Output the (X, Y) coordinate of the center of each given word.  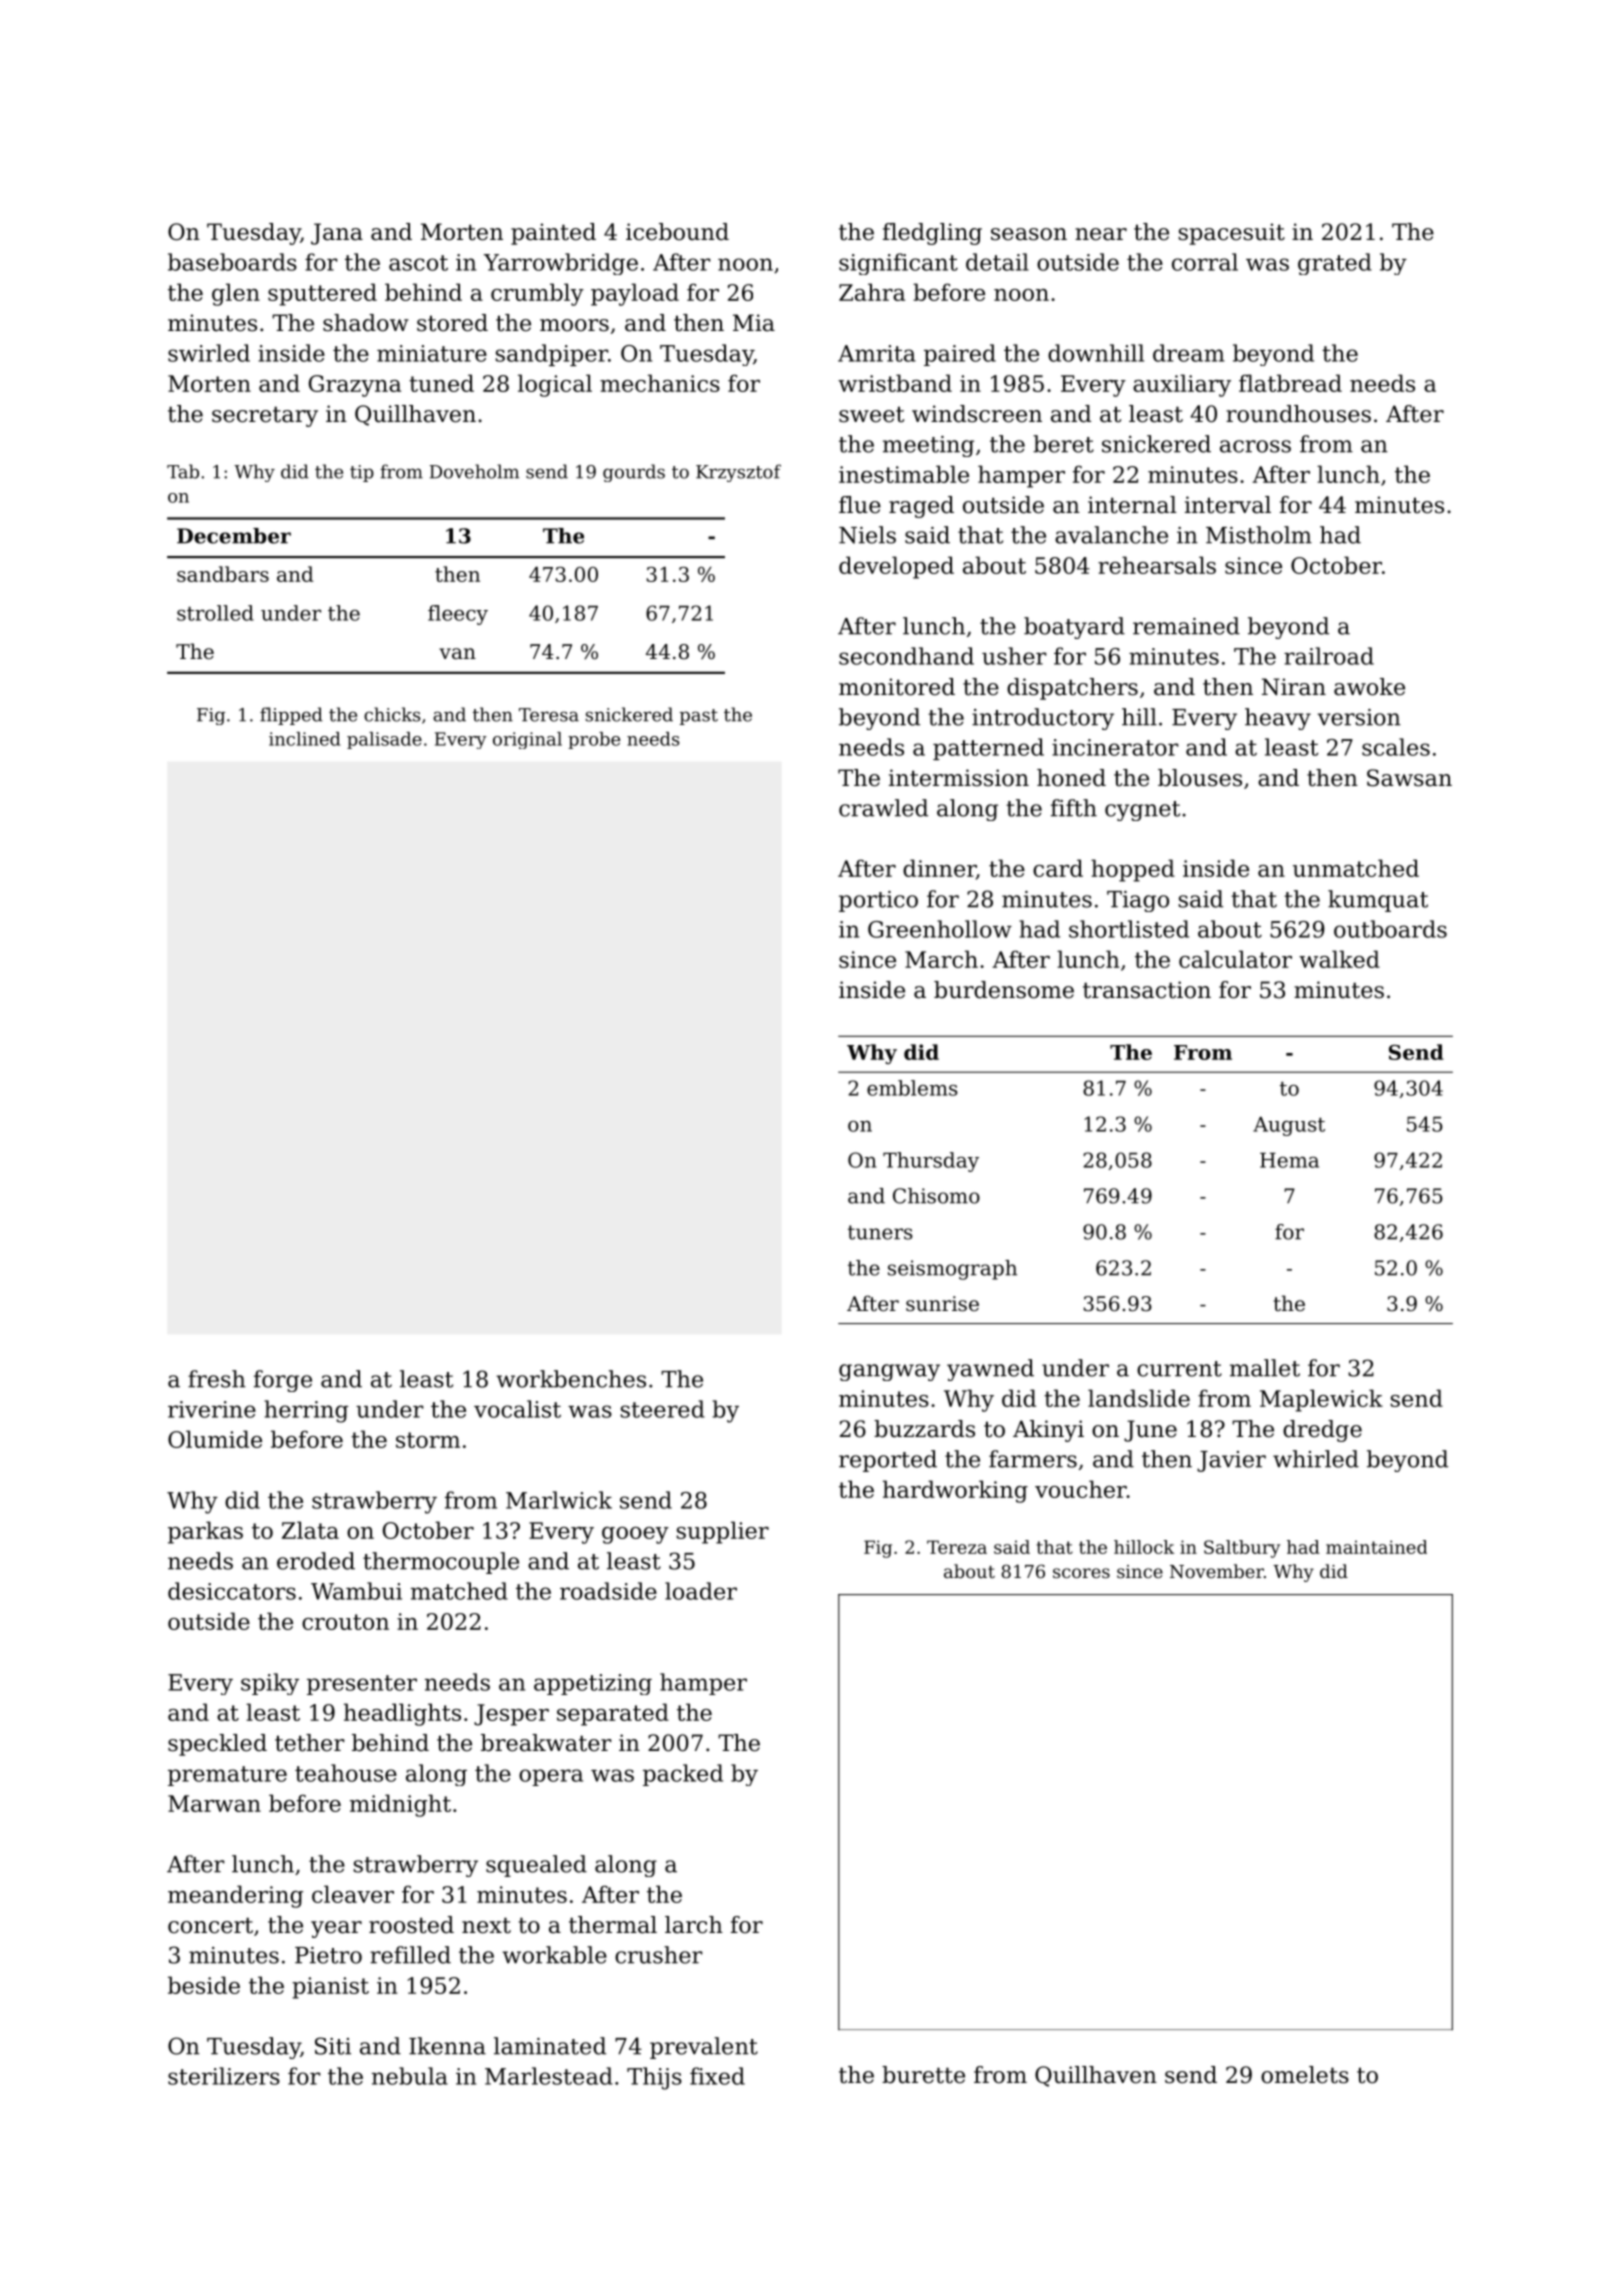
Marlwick (559, 1500)
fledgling (932, 234)
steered (663, 1409)
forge (283, 1381)
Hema (1289, 1160)
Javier (1231, 1461)
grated (1335, 264)
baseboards (232, 262)
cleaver (353, 1894)
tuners (880, 1232)
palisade (384, 740)
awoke (1369, 687)
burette (923, 2075)
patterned (988, 749)
